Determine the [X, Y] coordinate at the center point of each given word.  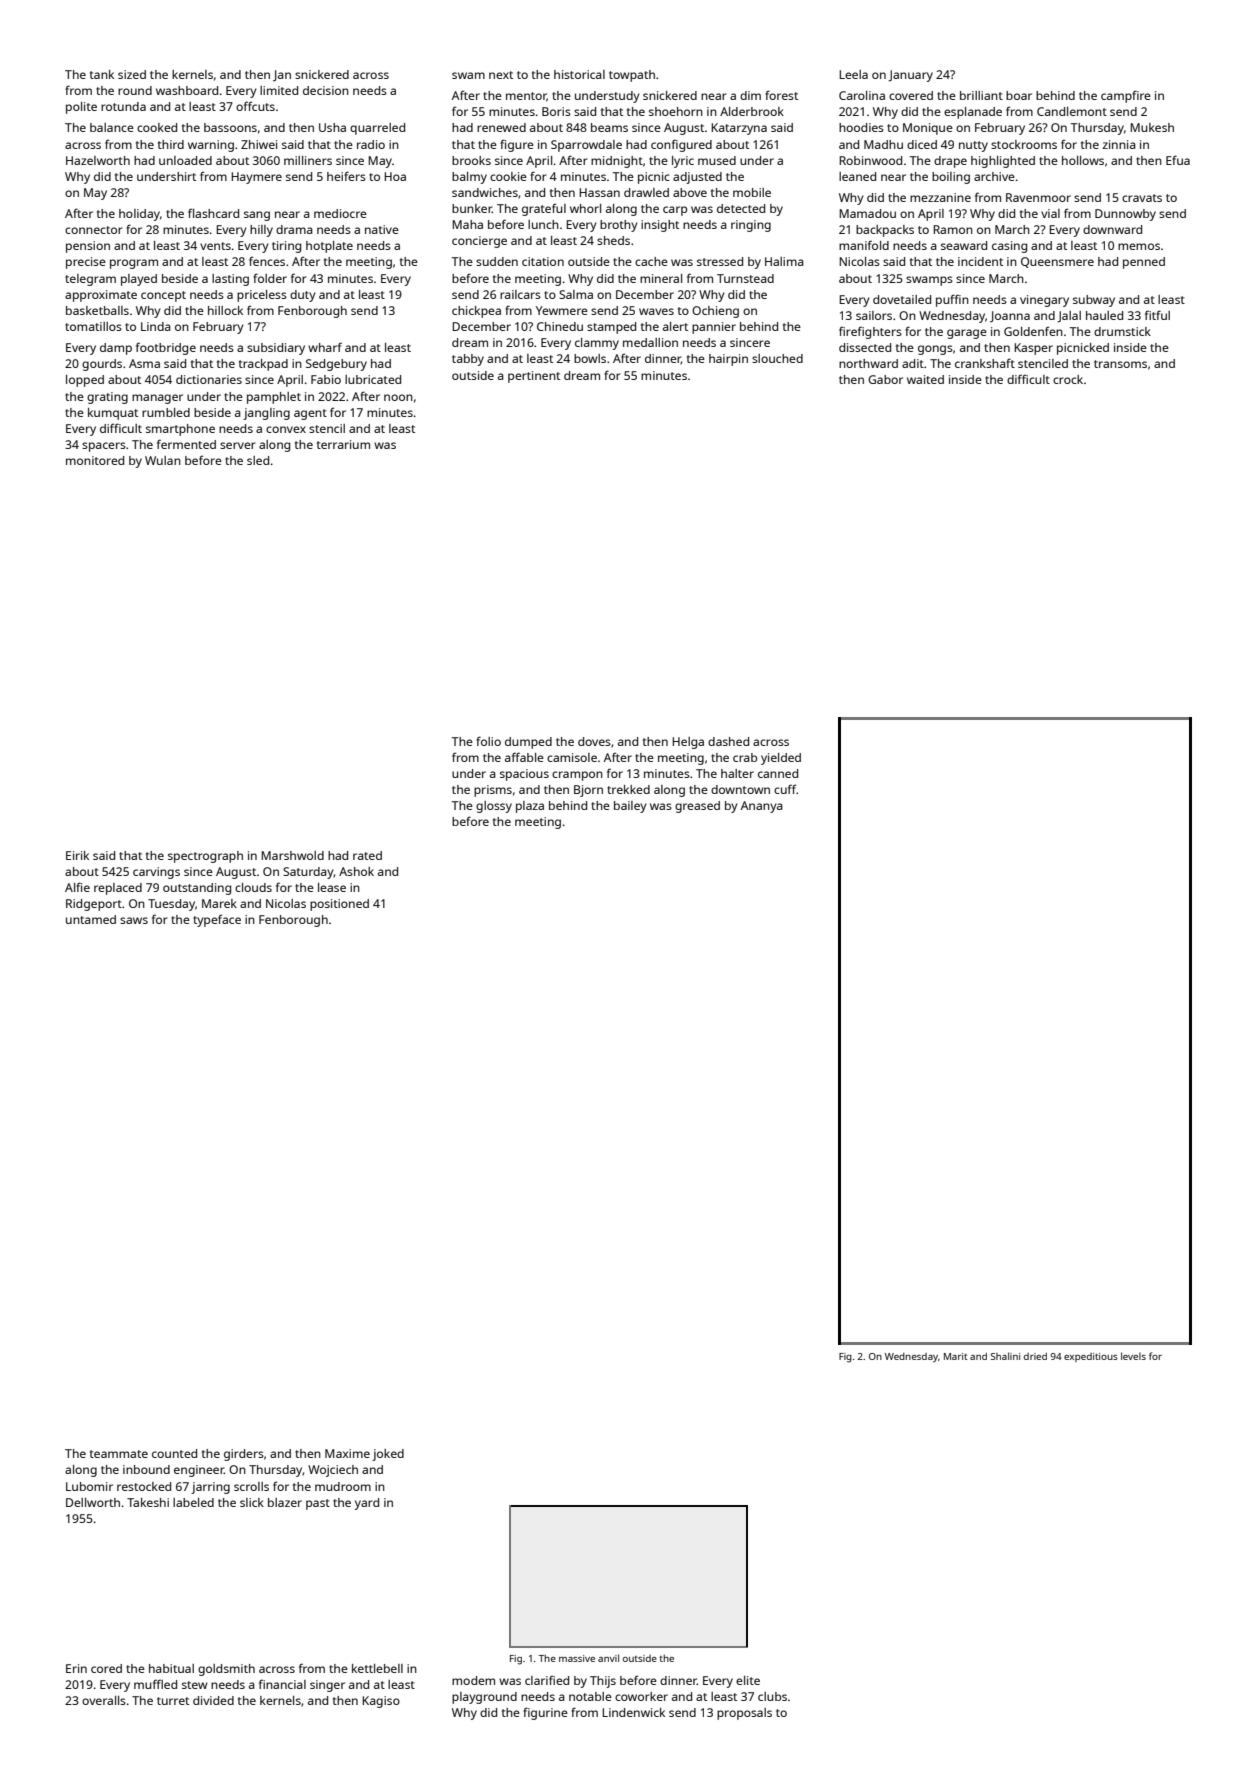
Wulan [163, 460]
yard [367, 1504]
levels [1133, 1356]
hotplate [329, 247]
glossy [494, 807]
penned [1144, 263]
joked [388, 1455]
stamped [611, 328]
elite [748, 1680]
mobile [752, 192]
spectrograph [205, 857]
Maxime [347, 1453]
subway [1094, 301]
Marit [956, 1356]
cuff [785, 789]
